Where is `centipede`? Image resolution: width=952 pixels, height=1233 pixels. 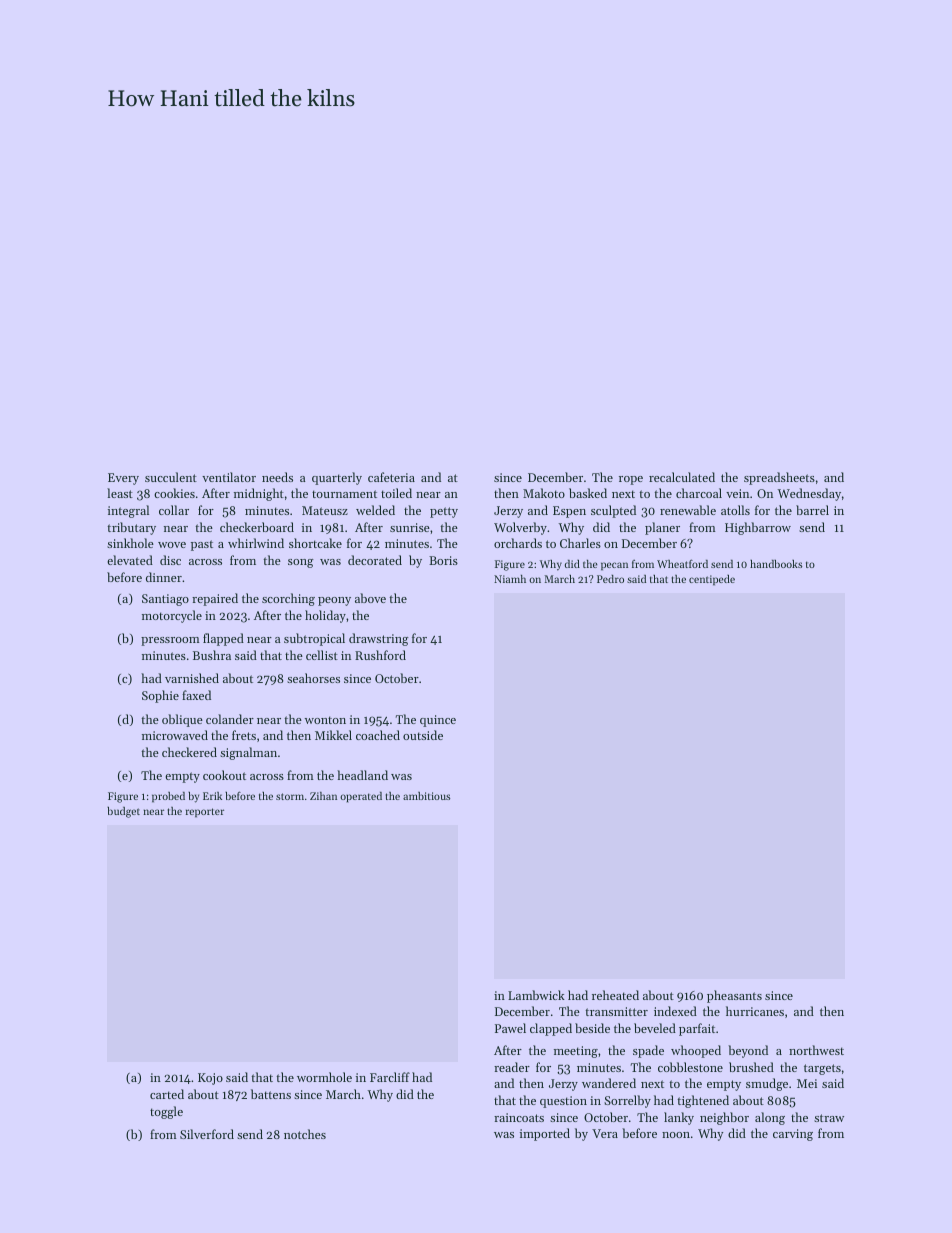
centipede is located at coordinates (712, 580).
